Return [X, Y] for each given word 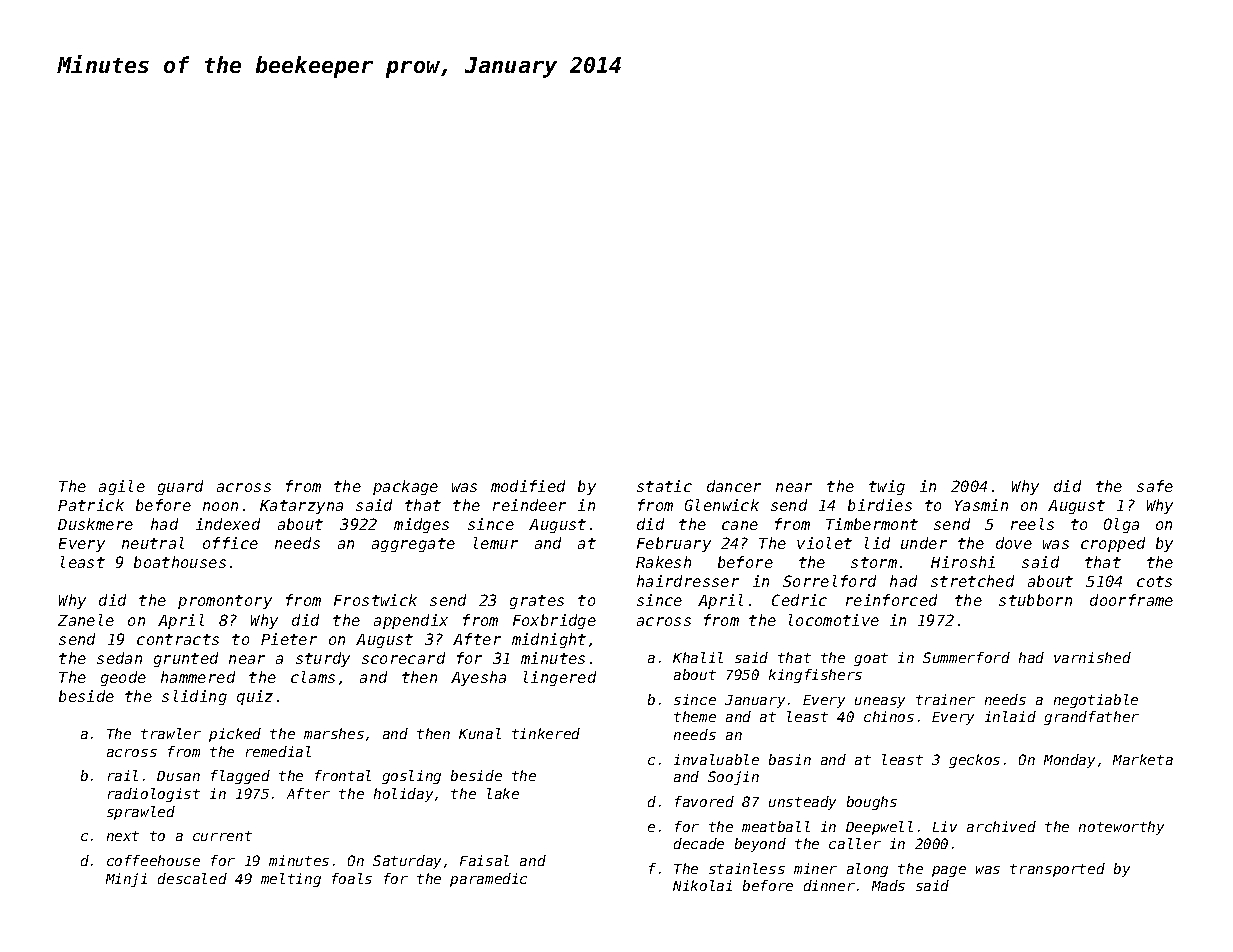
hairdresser [688, 581]
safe [1155, 486]
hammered [198, 677]
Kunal [480, 733]
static [664, 486]
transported [1057, 870]
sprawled [141, 813]
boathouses [180, 562]
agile [122, 487]
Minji [126, 880]
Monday [1069, 761]
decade [699, 843]
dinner [829, 885]
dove [1014, 543]
